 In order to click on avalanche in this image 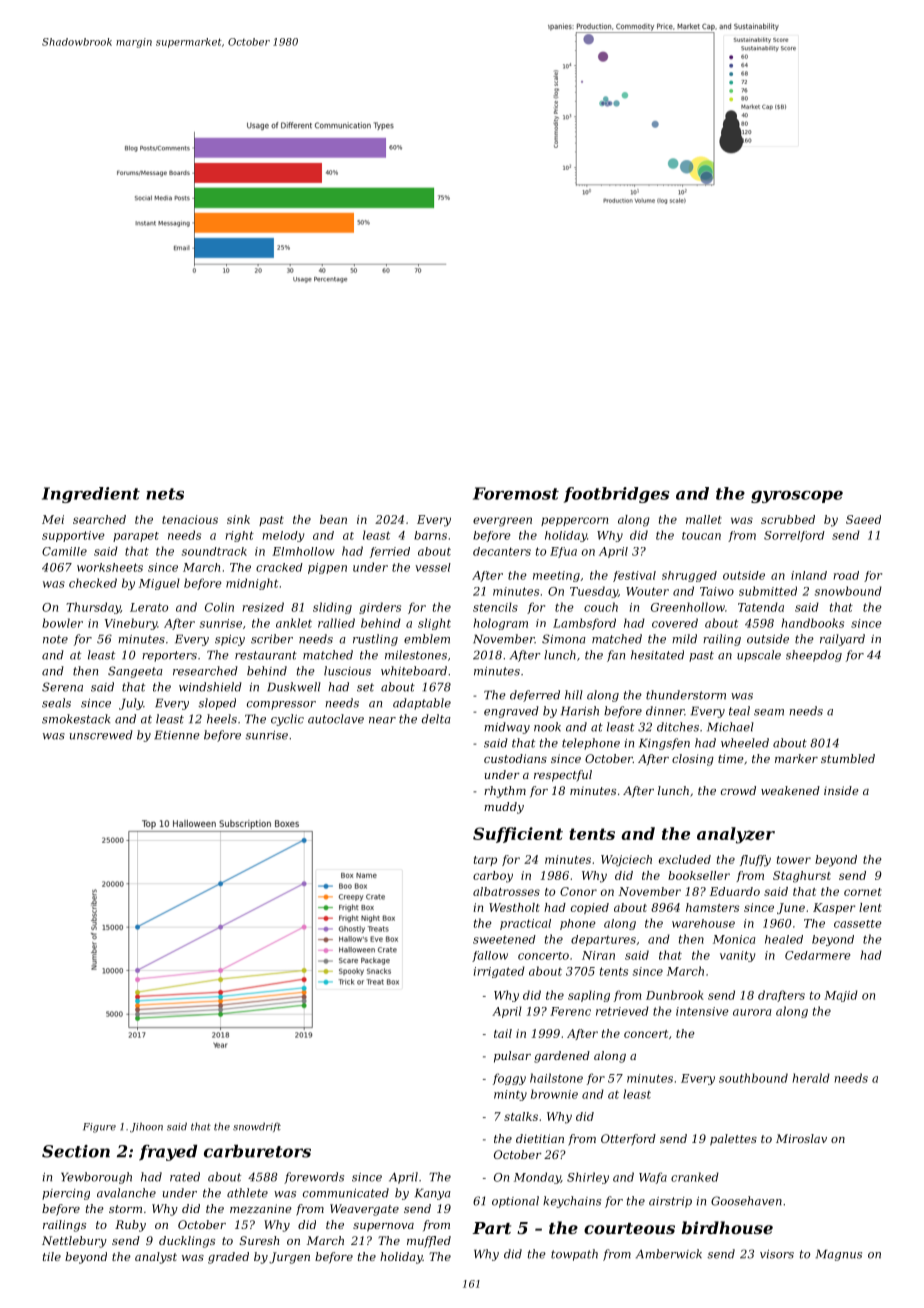, I will do `click(126, 1193)`.
